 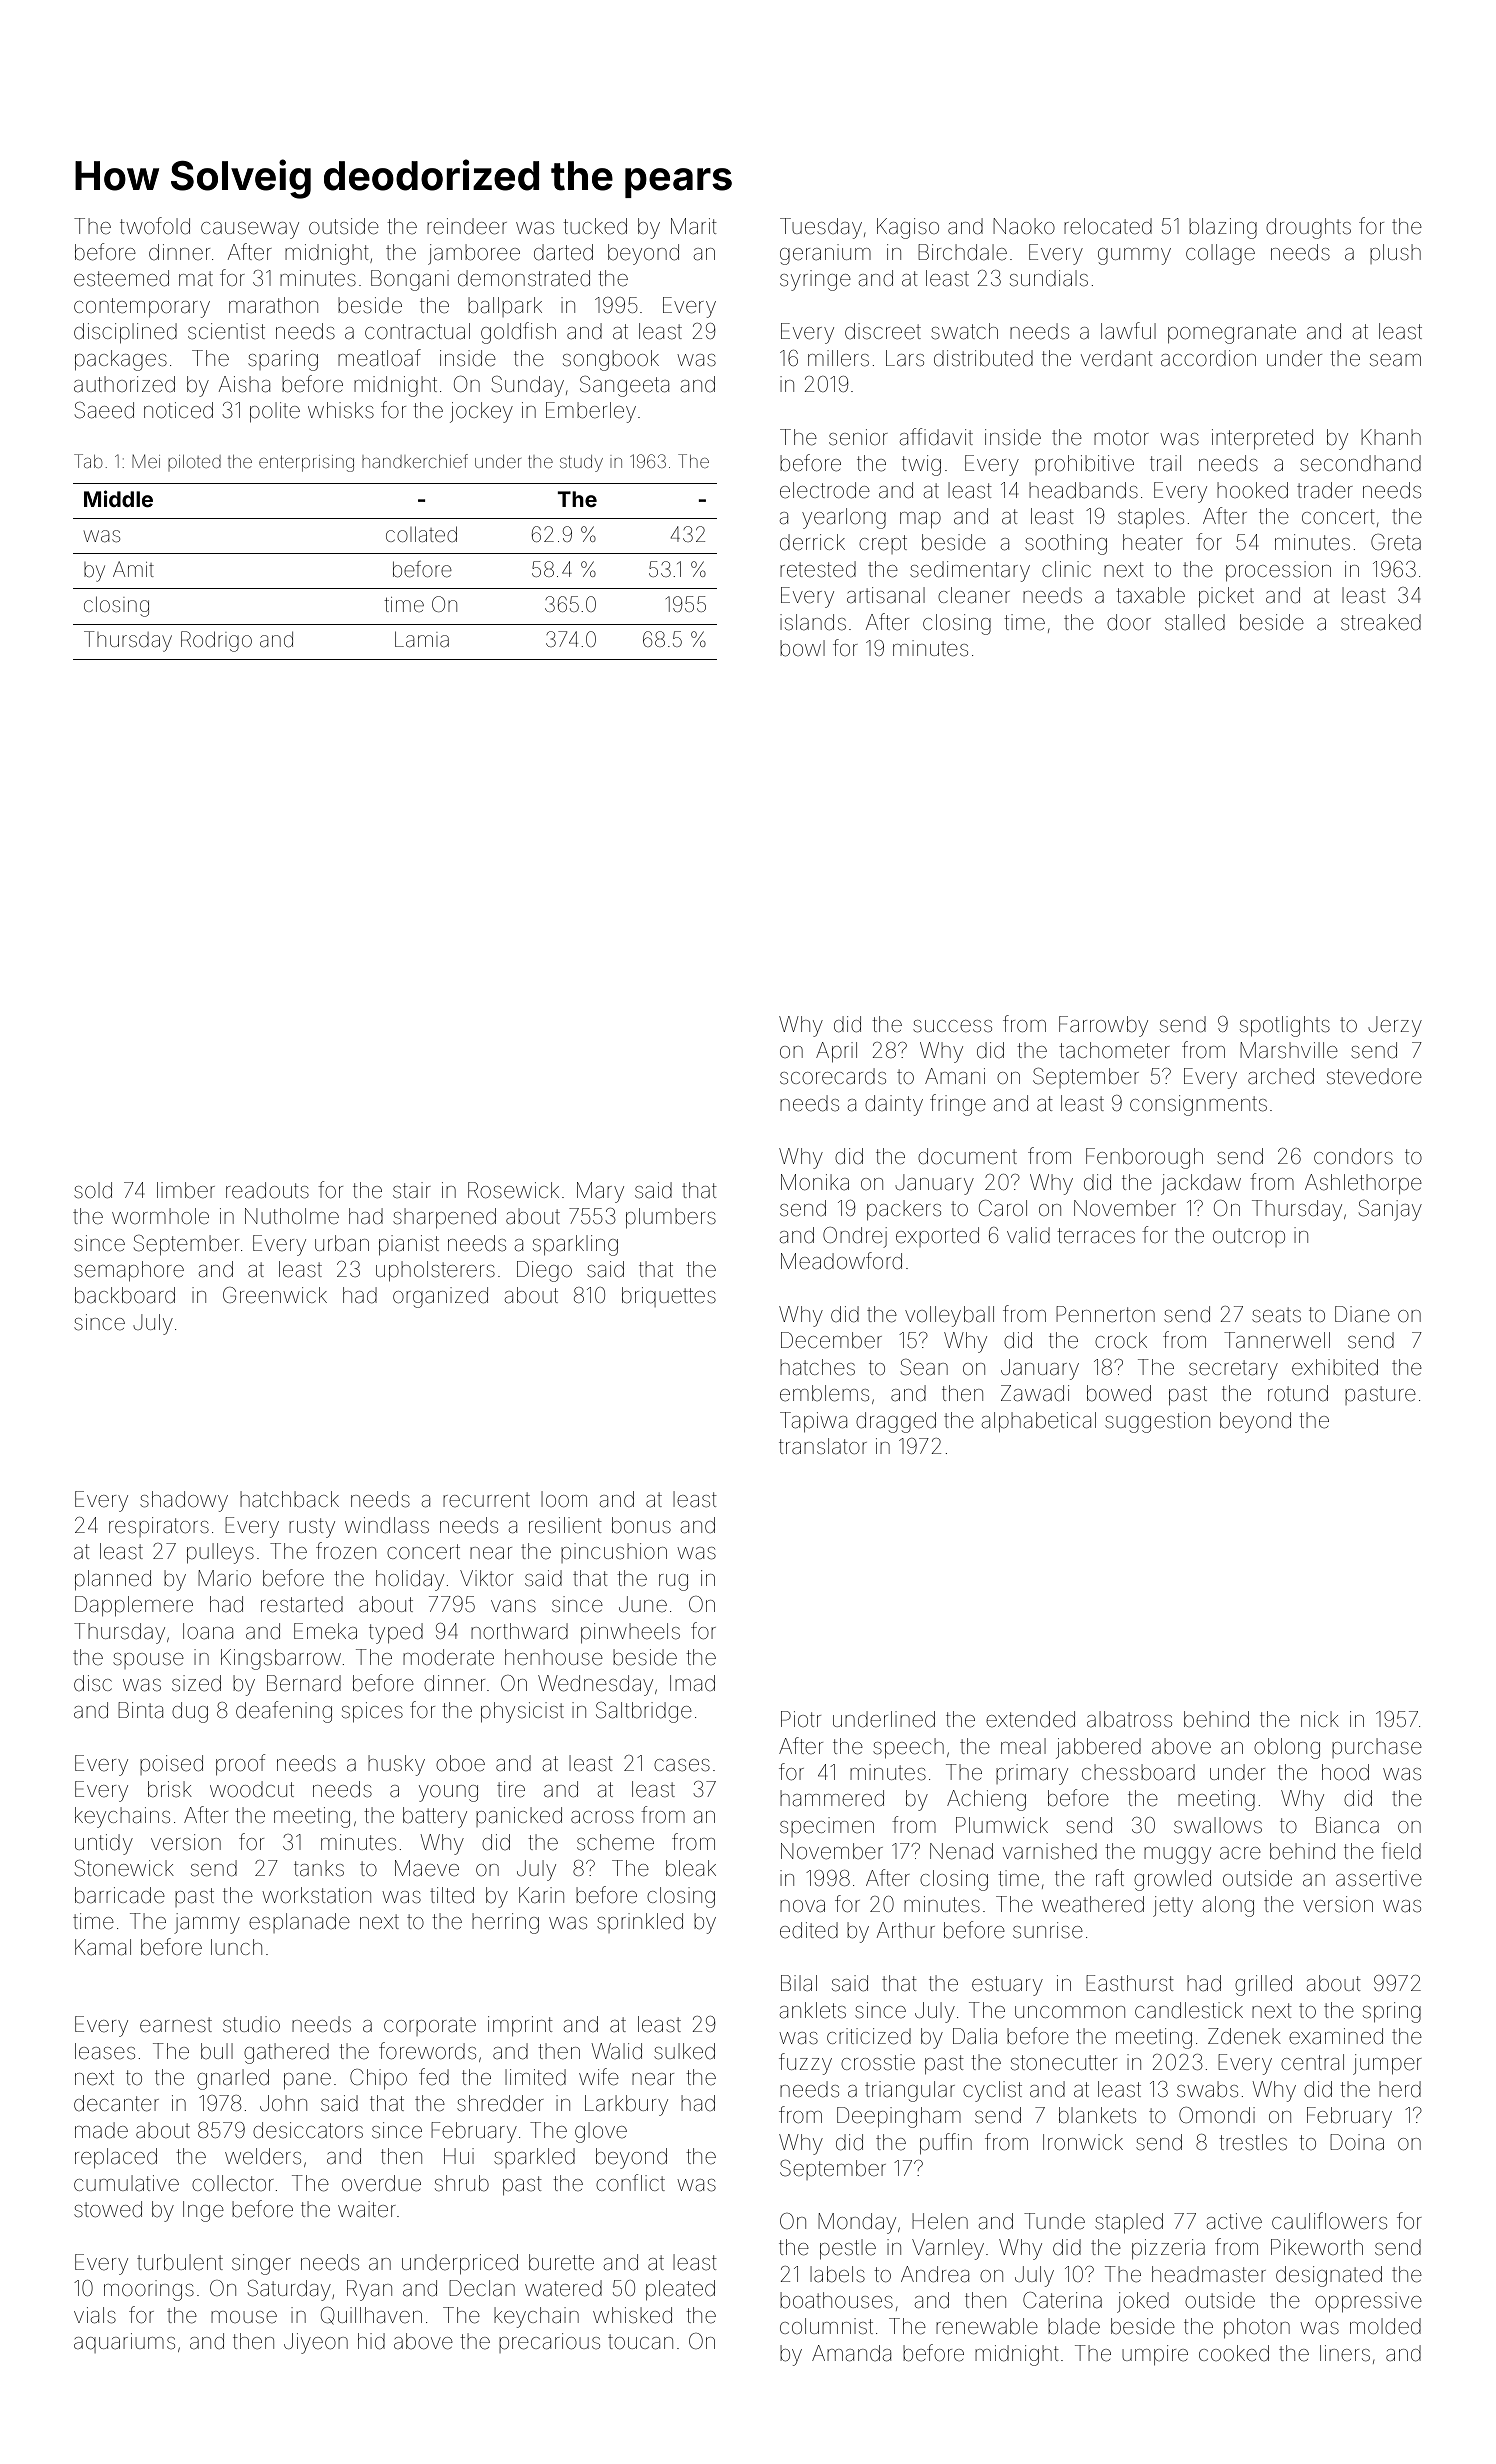 I want to click on droughts, so click(x=1308, y=228).
